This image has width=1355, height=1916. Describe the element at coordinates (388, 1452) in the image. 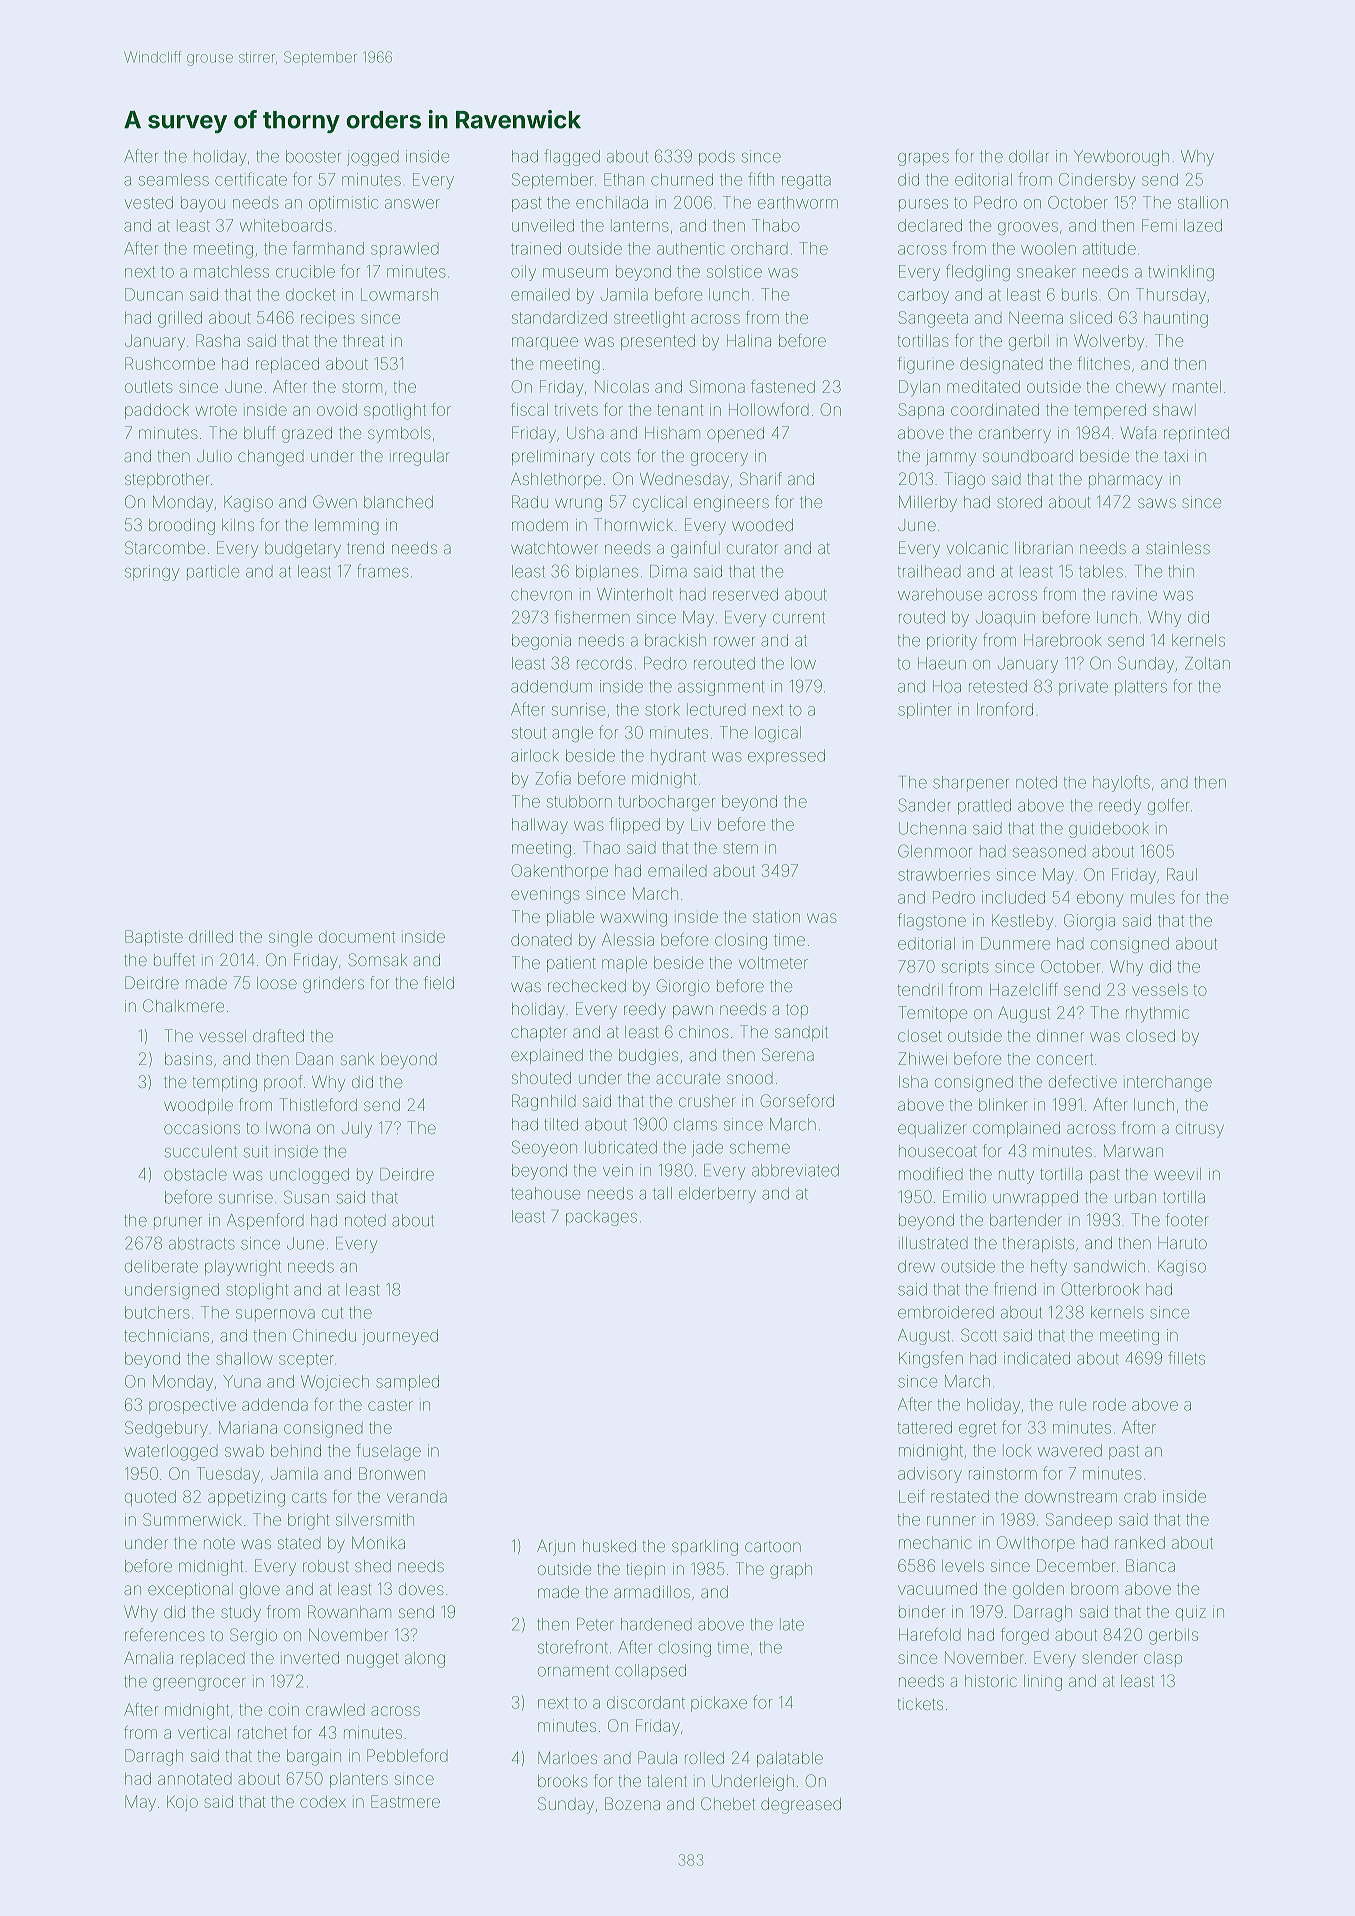

I see `fuselage` at that location.
